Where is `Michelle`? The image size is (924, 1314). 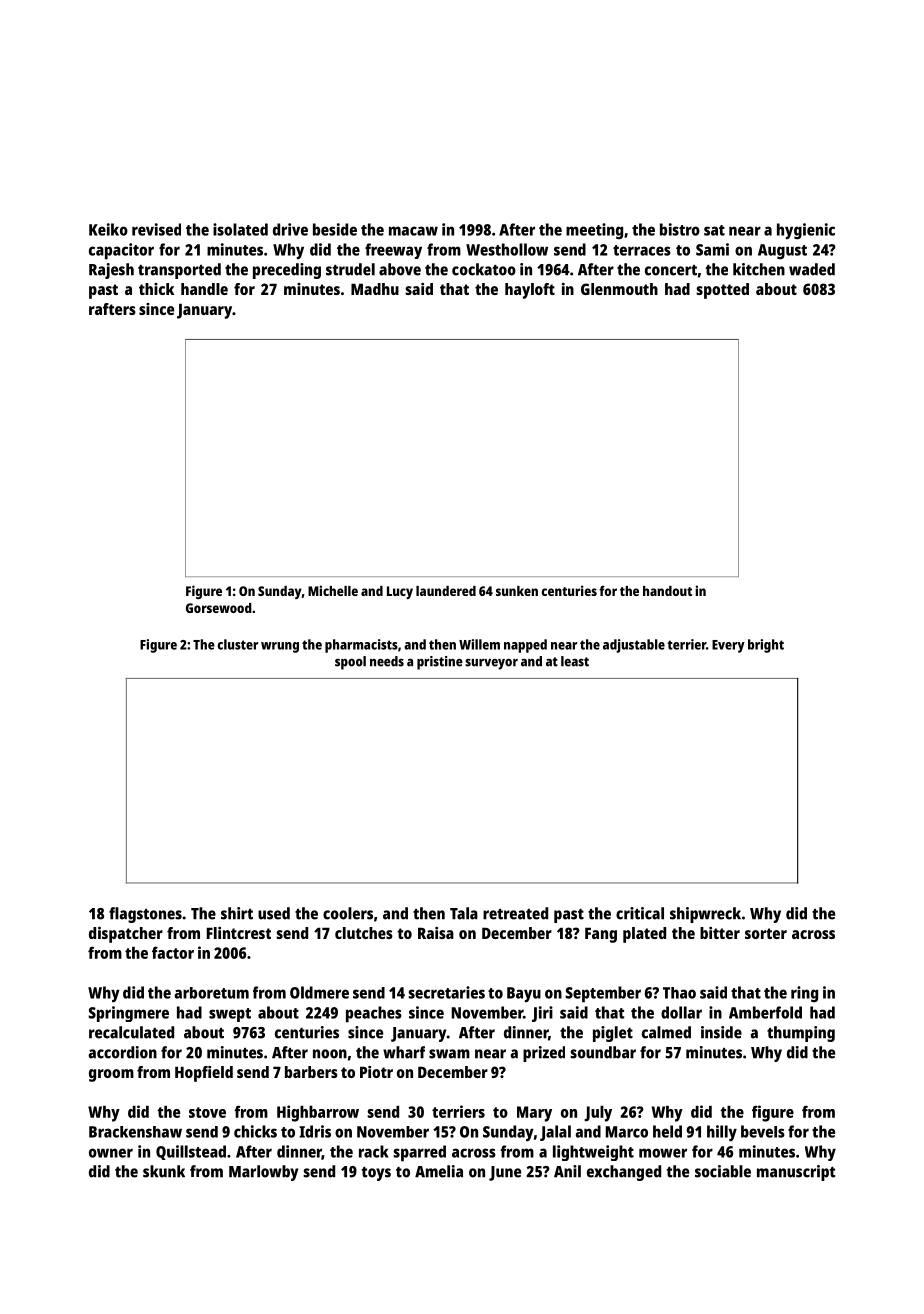
Michelle is located at coordinates (333, 590).
